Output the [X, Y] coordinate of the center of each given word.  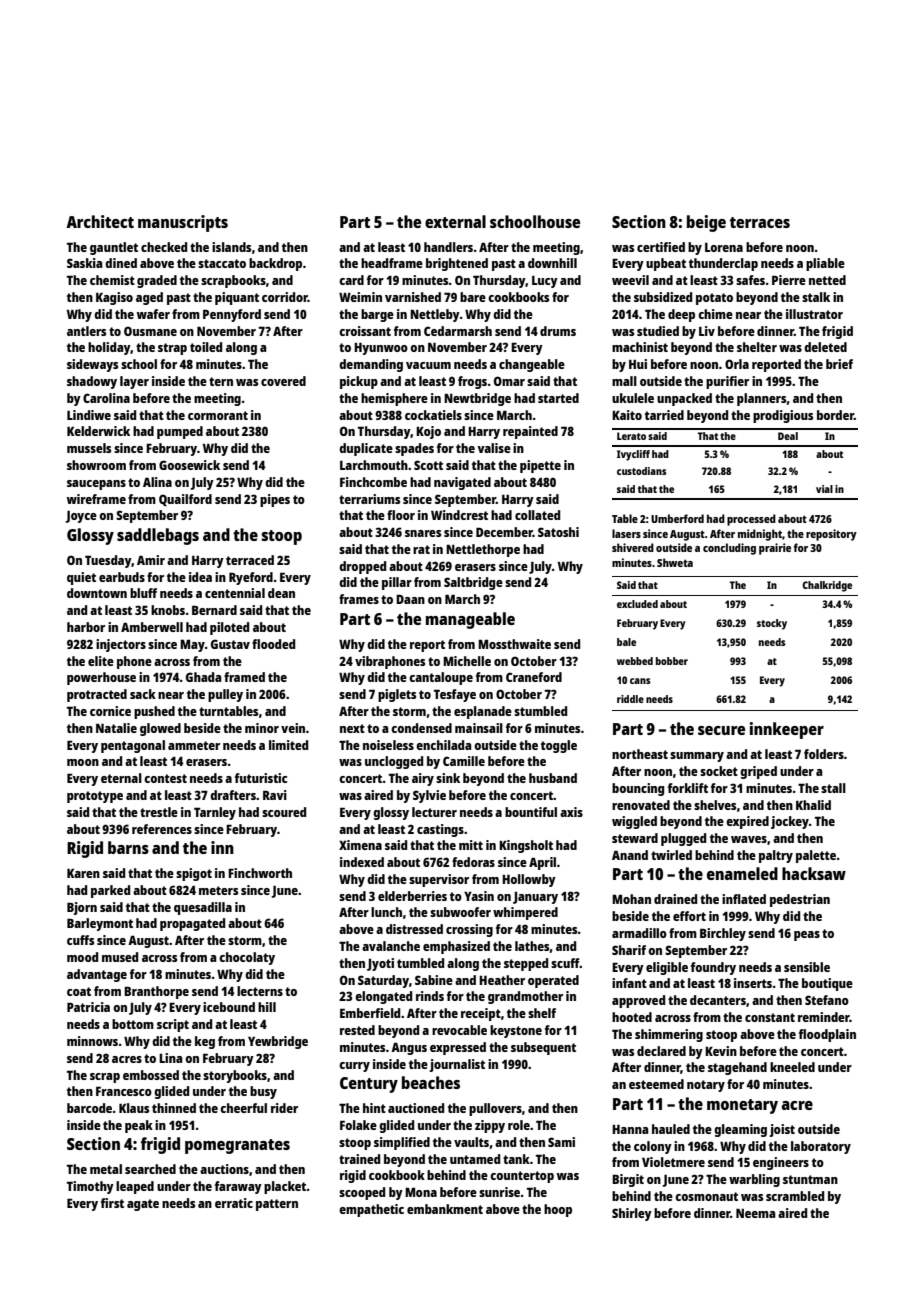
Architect [100, 221]
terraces [760, 222]
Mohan [631, 899]
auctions [224, 1169]
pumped [180, 432]
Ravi [275, 795]
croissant [365, 331]
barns [128, 847]
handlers [448, 247]
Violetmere [673, 1162]
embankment [445, 1209]
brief [839, 364]
